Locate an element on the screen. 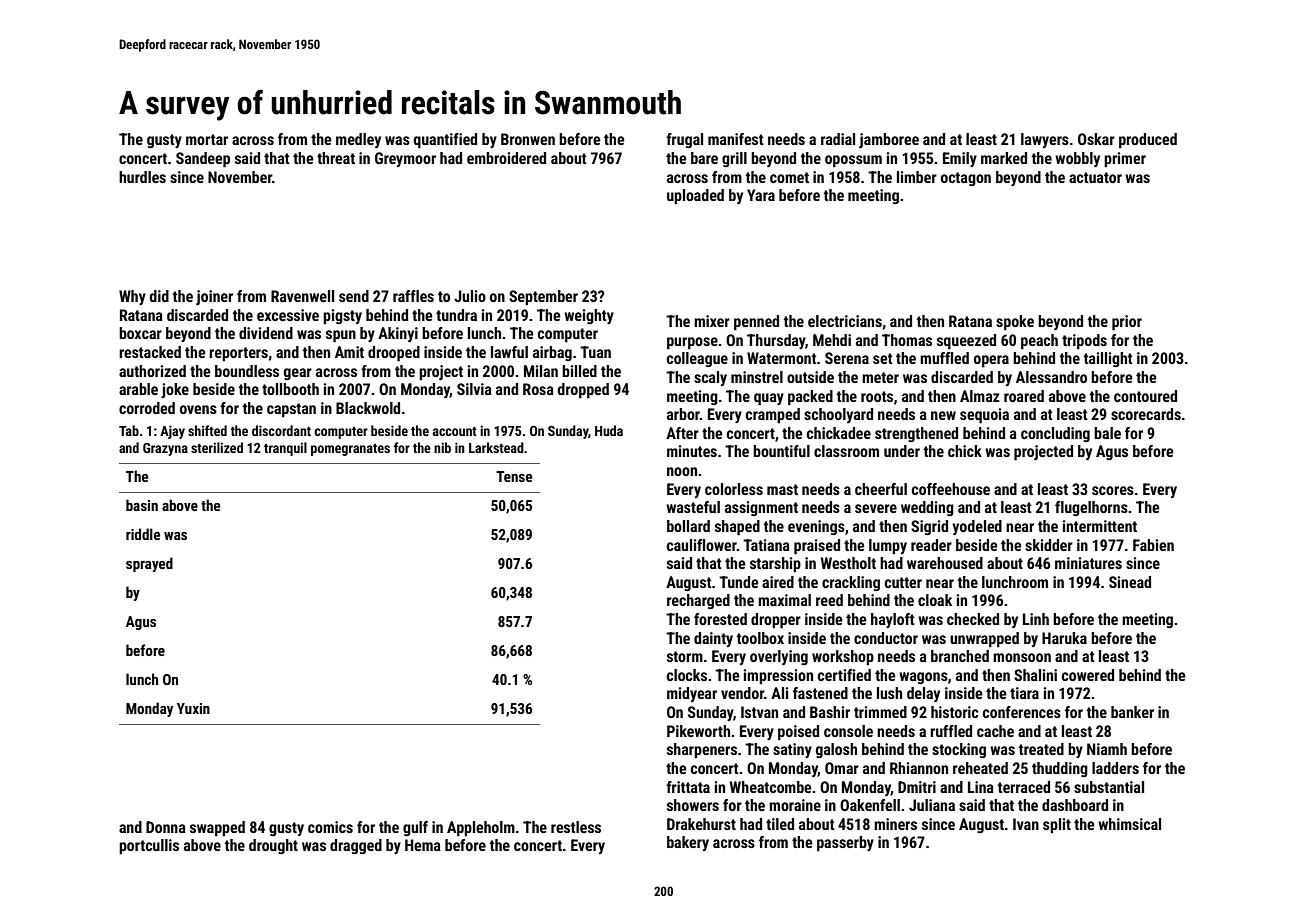  radial is located at coordinates (838, 139).
